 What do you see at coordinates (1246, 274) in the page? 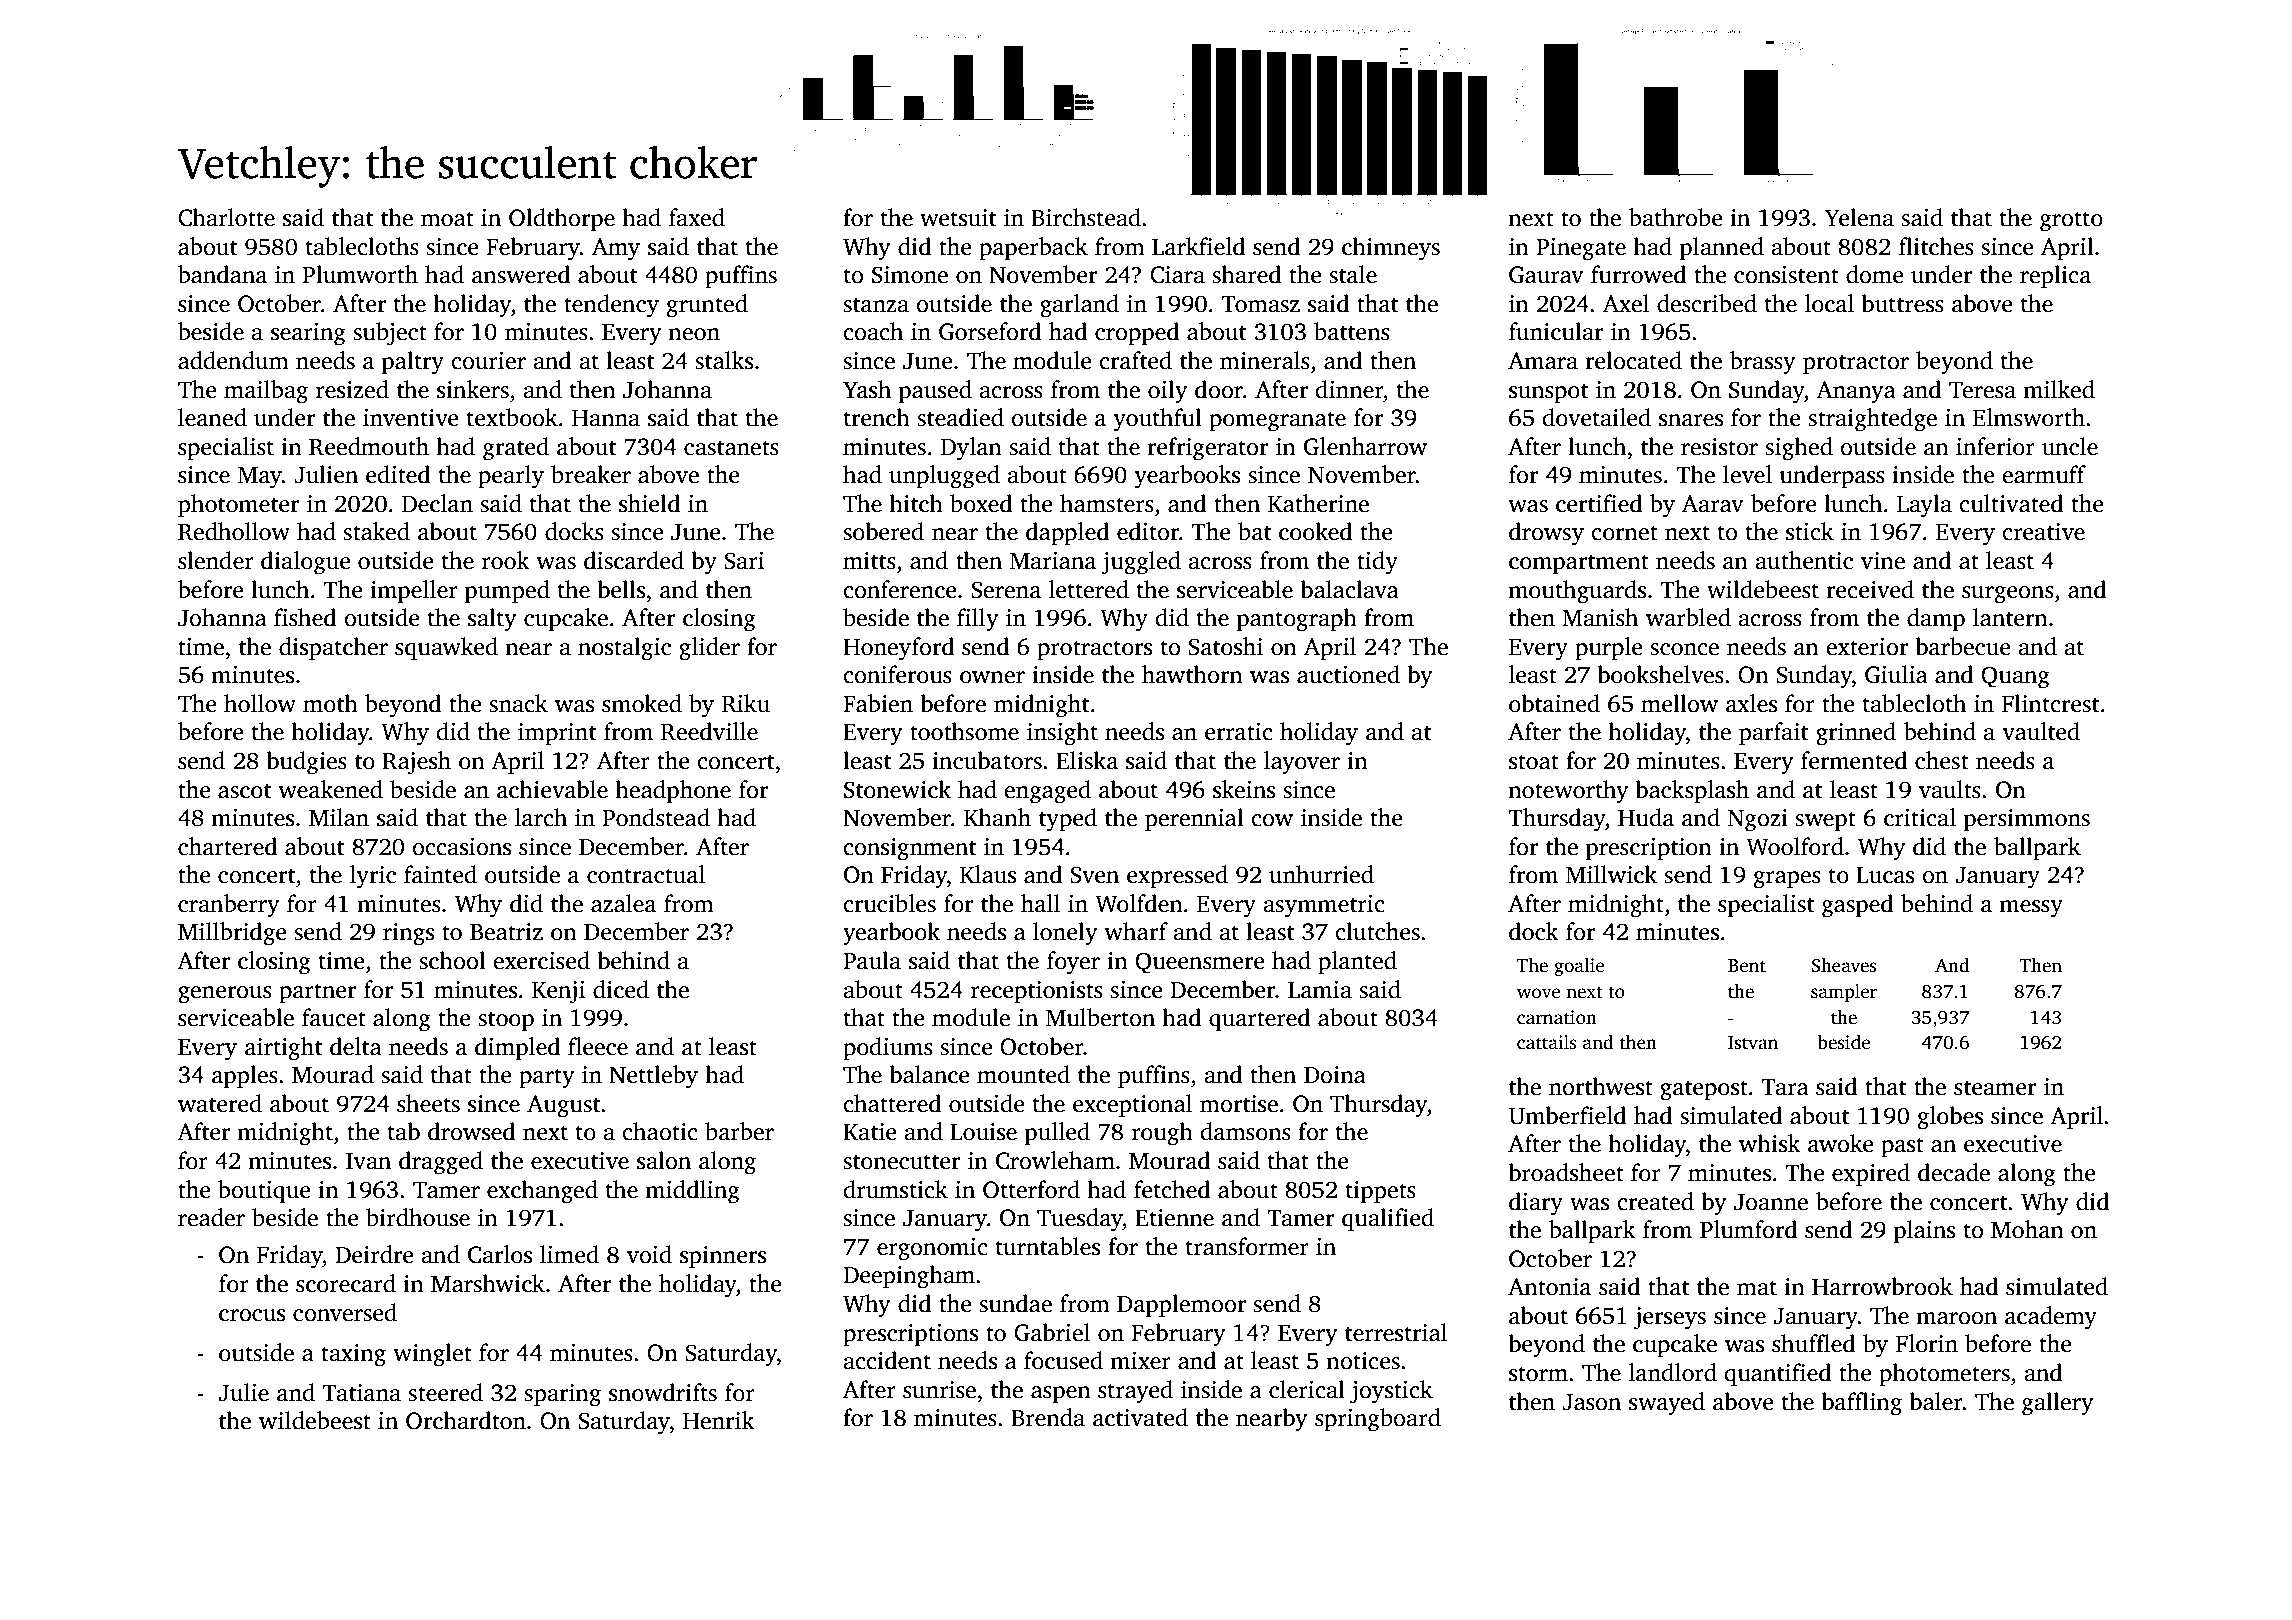
I see `shared` at bounding box center [1246, 274].
